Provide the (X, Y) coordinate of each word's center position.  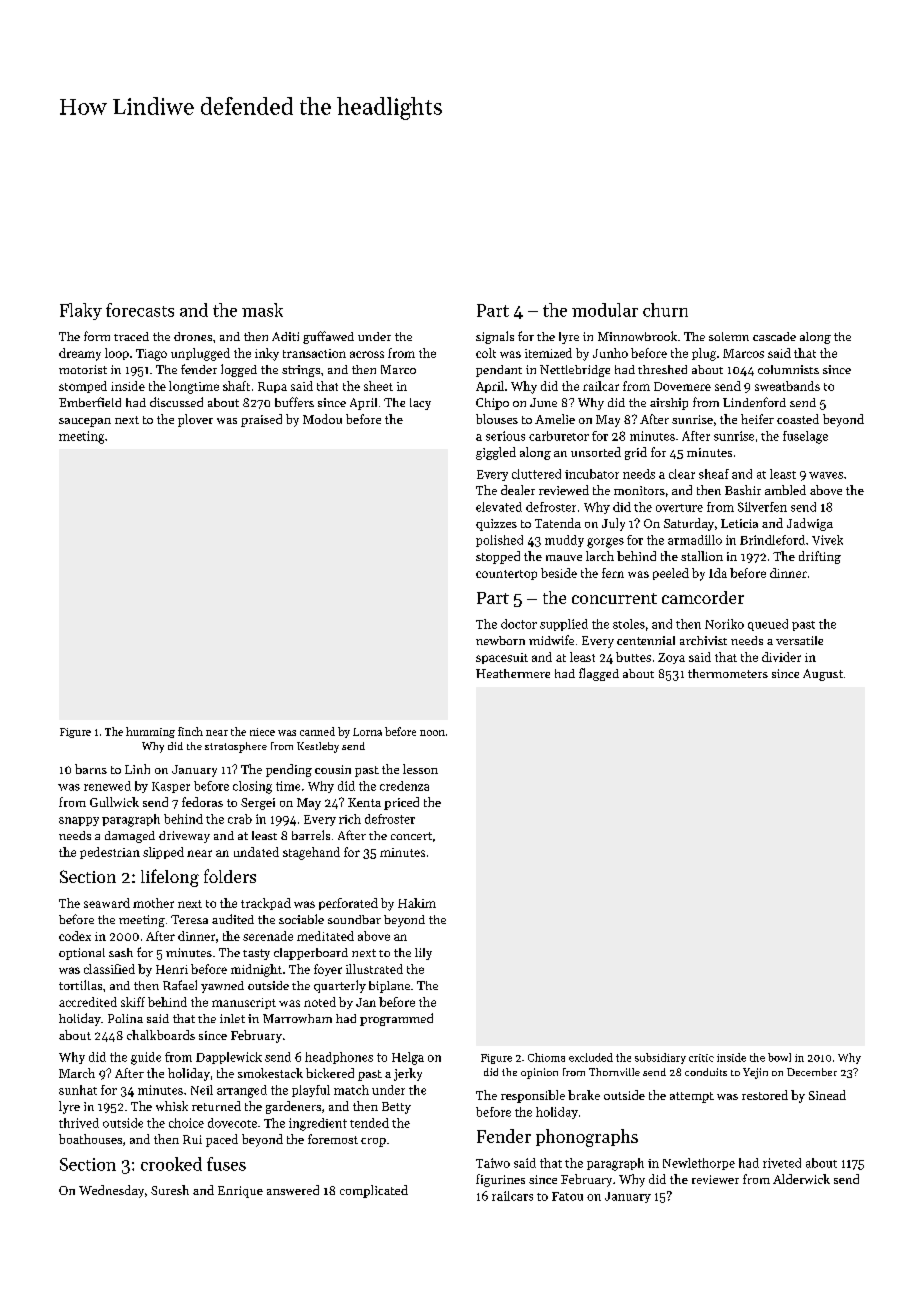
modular (605, 310)
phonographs (587, 1138)
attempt (692, 1097)
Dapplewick (229, 1058)
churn (665, 310)
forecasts (140, 310)
